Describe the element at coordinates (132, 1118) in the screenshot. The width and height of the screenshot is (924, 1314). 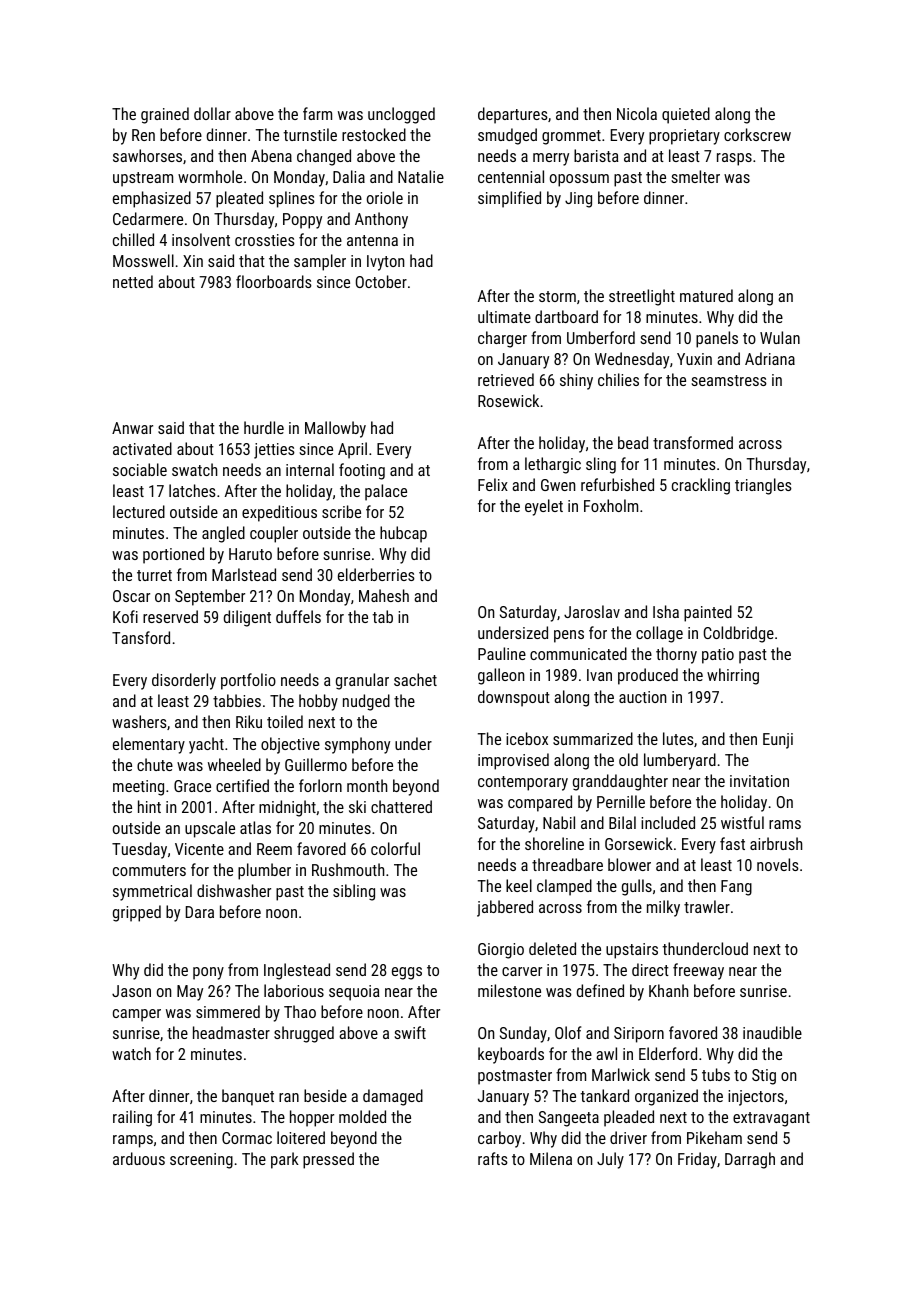
I see `railing` at that location.
